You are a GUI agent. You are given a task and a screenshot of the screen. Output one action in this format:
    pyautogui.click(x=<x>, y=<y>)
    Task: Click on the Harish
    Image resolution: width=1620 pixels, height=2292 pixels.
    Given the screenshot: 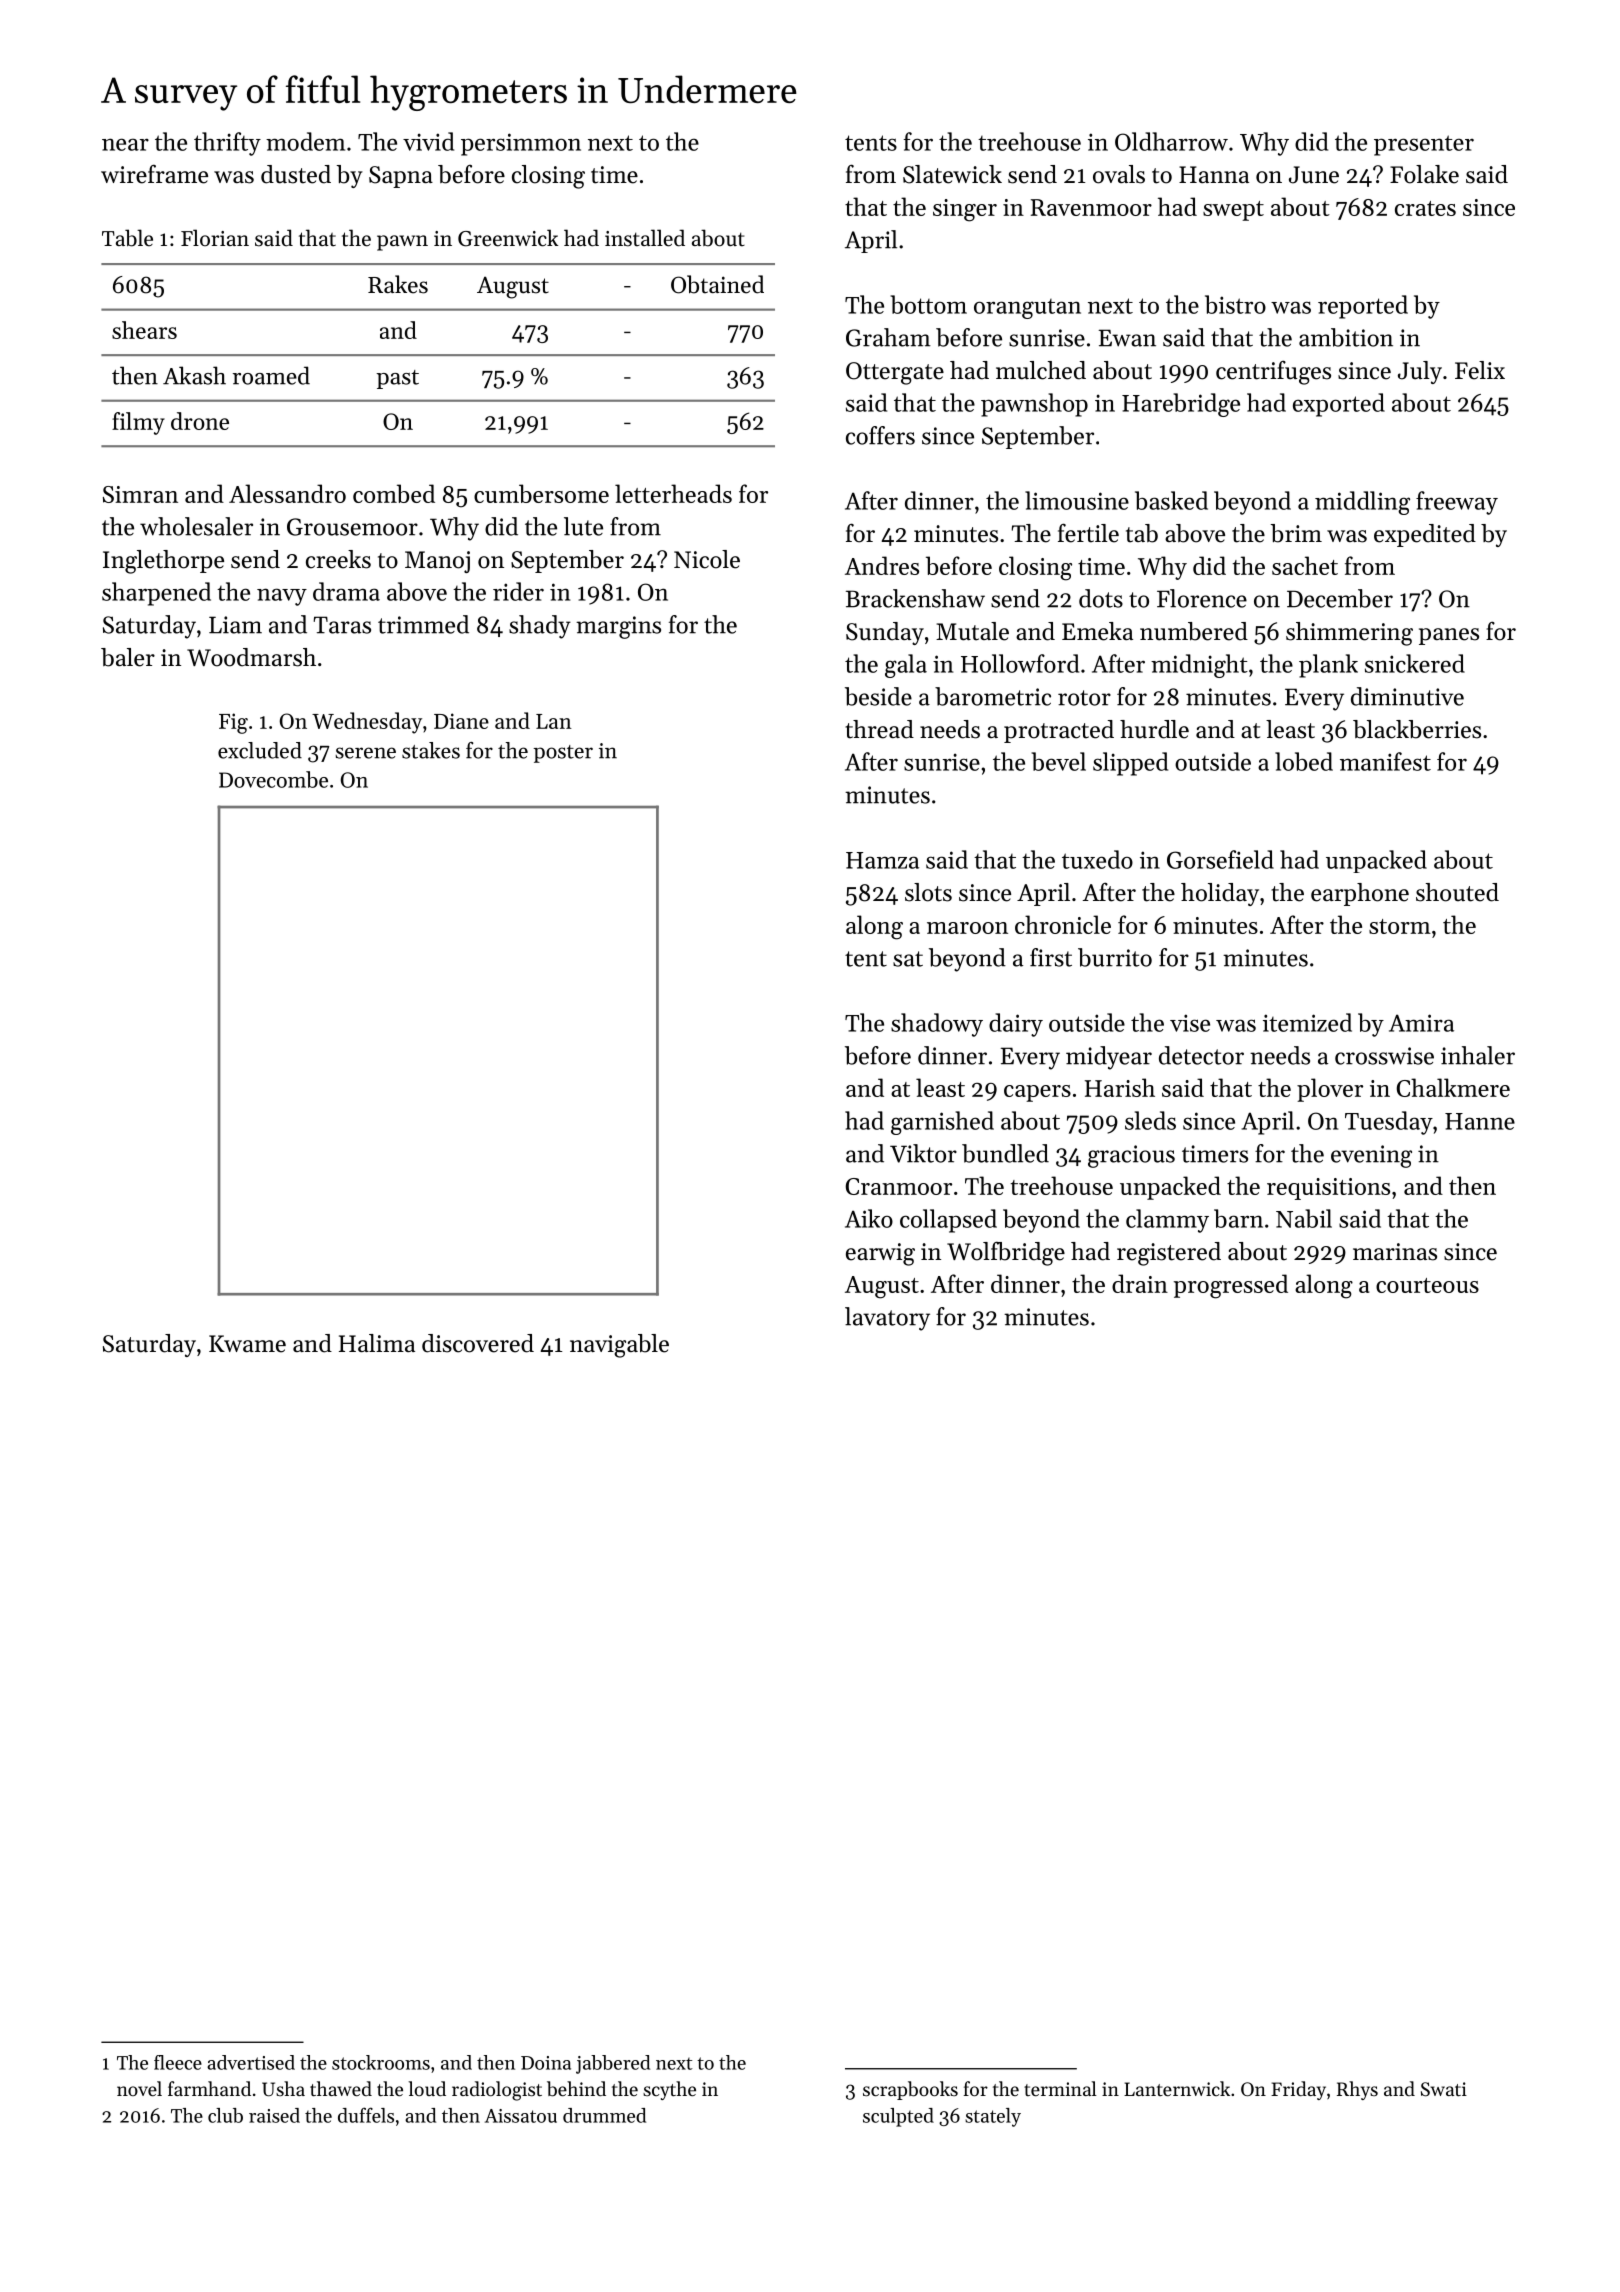 What is the action you would take?
    pyautogui.click(x=1120, y=1087)
